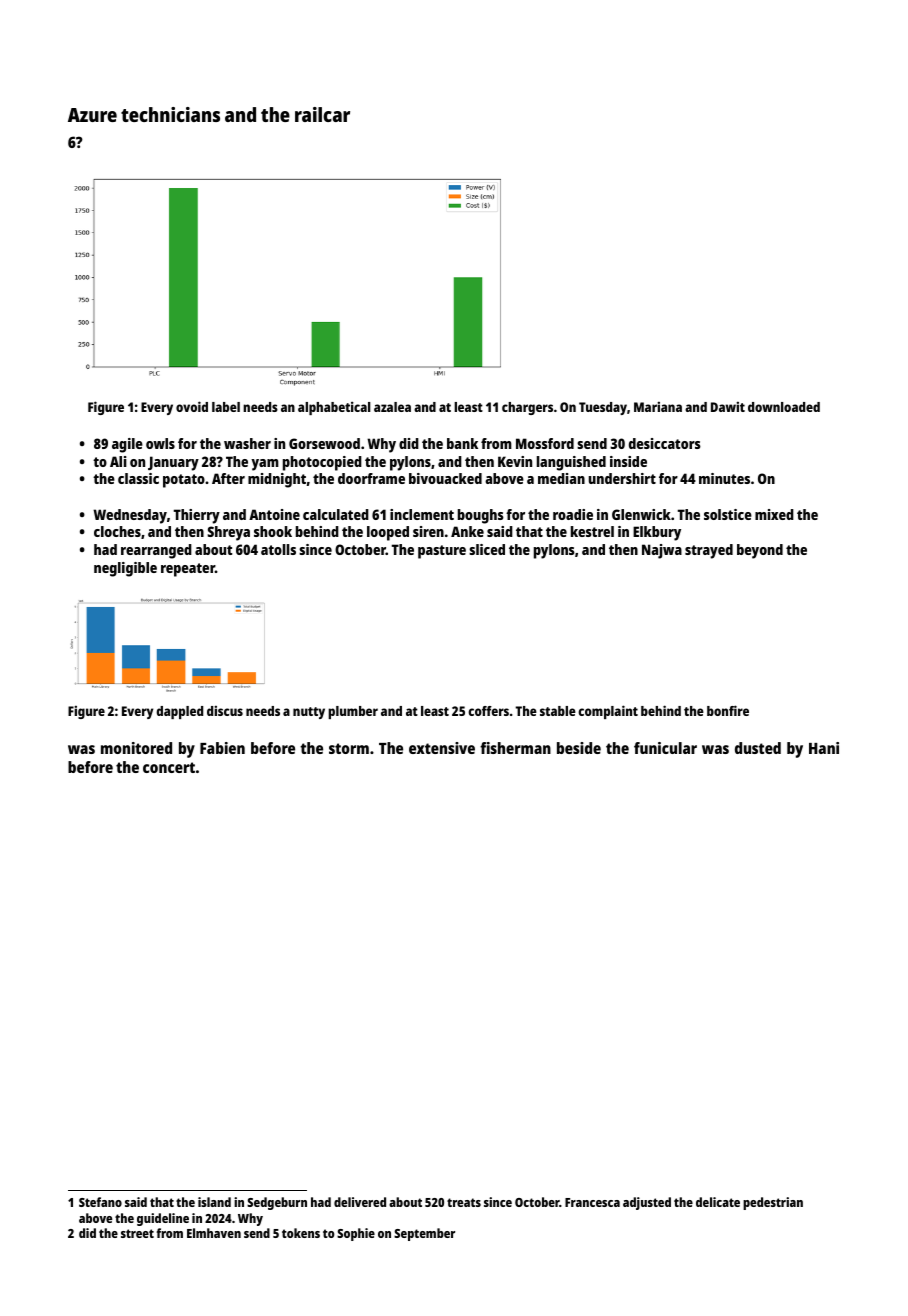 This document has height=1316, width=908. I want to click on ovoid, so click(192, 406).
